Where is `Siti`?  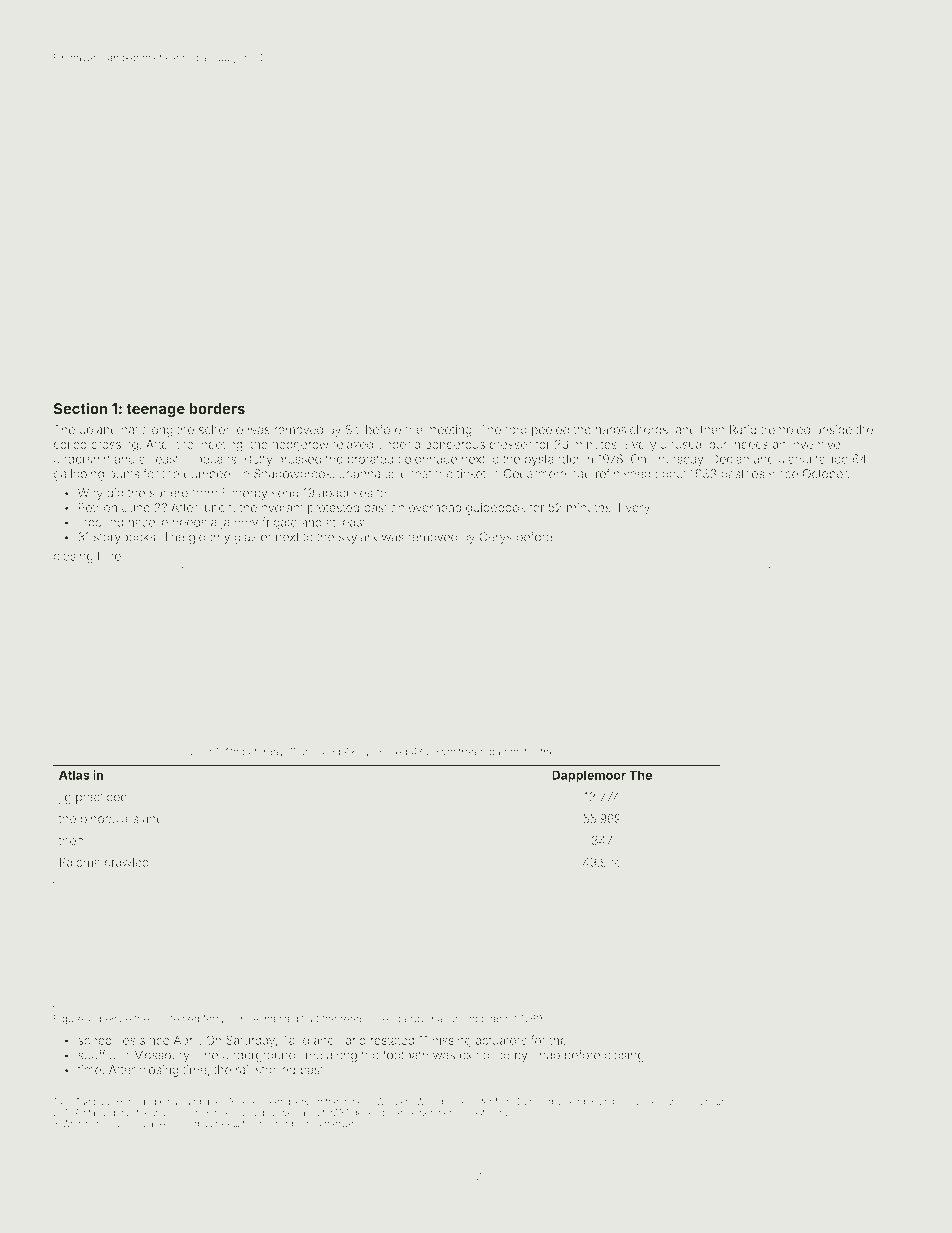 Siti is located at coordinates (353, 429).
